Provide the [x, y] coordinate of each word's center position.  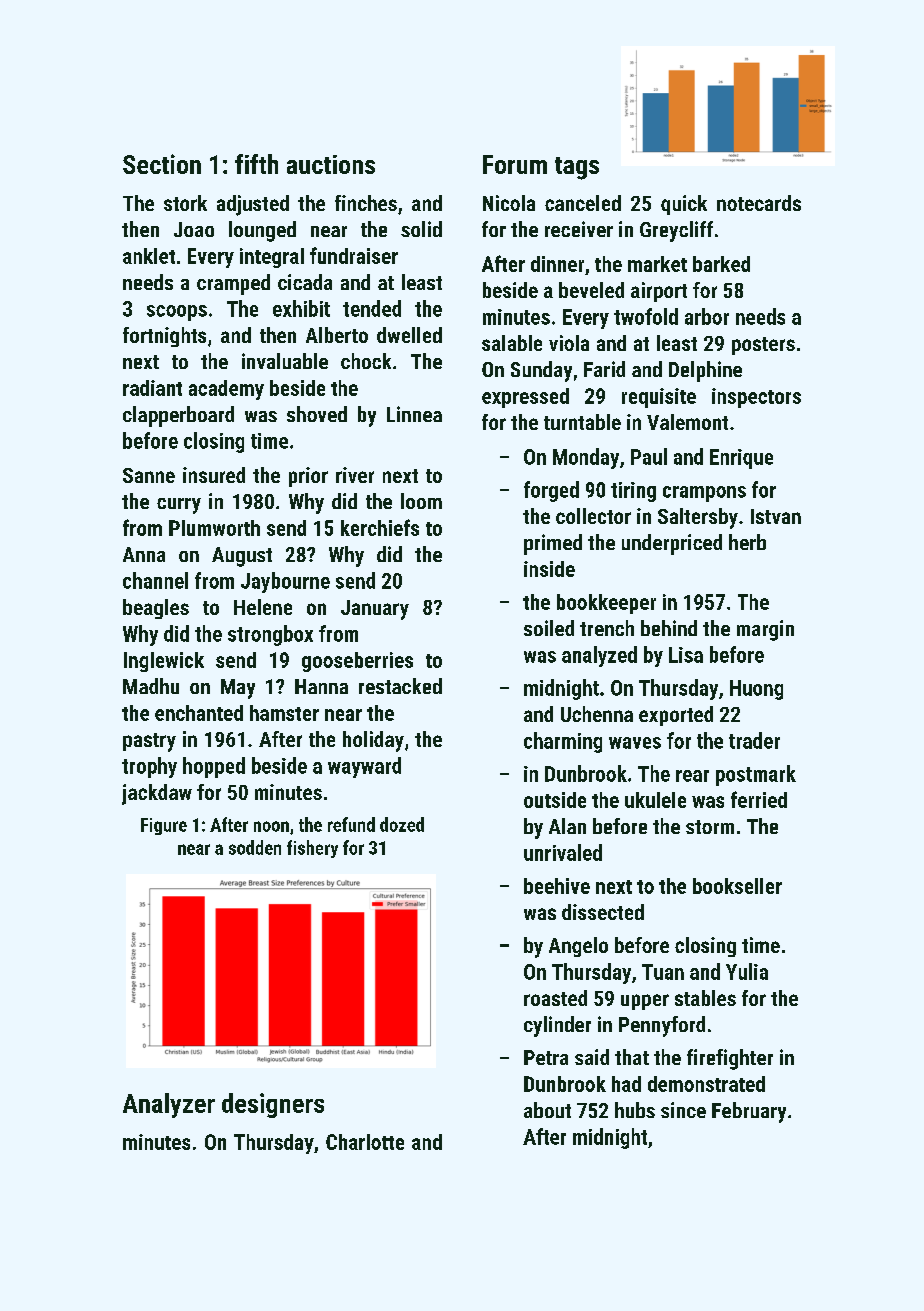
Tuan [663, 972]
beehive [557, 886]
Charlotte [365, 1142]
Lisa [686, 655]
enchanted [199, 713]
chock [366, 361]
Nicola [509, 203]
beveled [591, 290]
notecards [759, 203]
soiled [549, 628]
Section [162, 164]
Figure [164, 826]
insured [214, 475]
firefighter [730, 1059]
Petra [546, 1057]
